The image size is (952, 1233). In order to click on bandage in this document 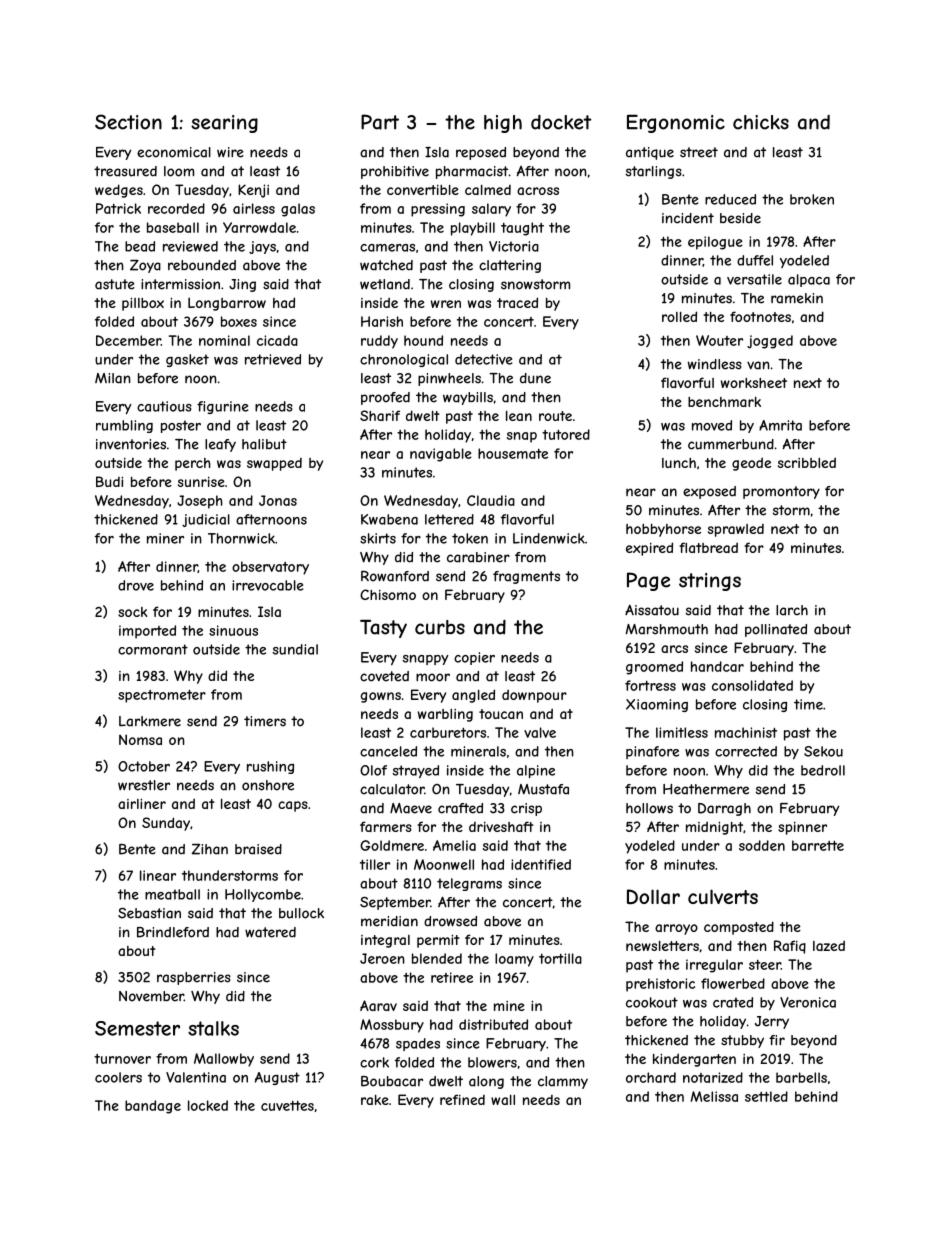, I will do `click(153, 1107)`.
